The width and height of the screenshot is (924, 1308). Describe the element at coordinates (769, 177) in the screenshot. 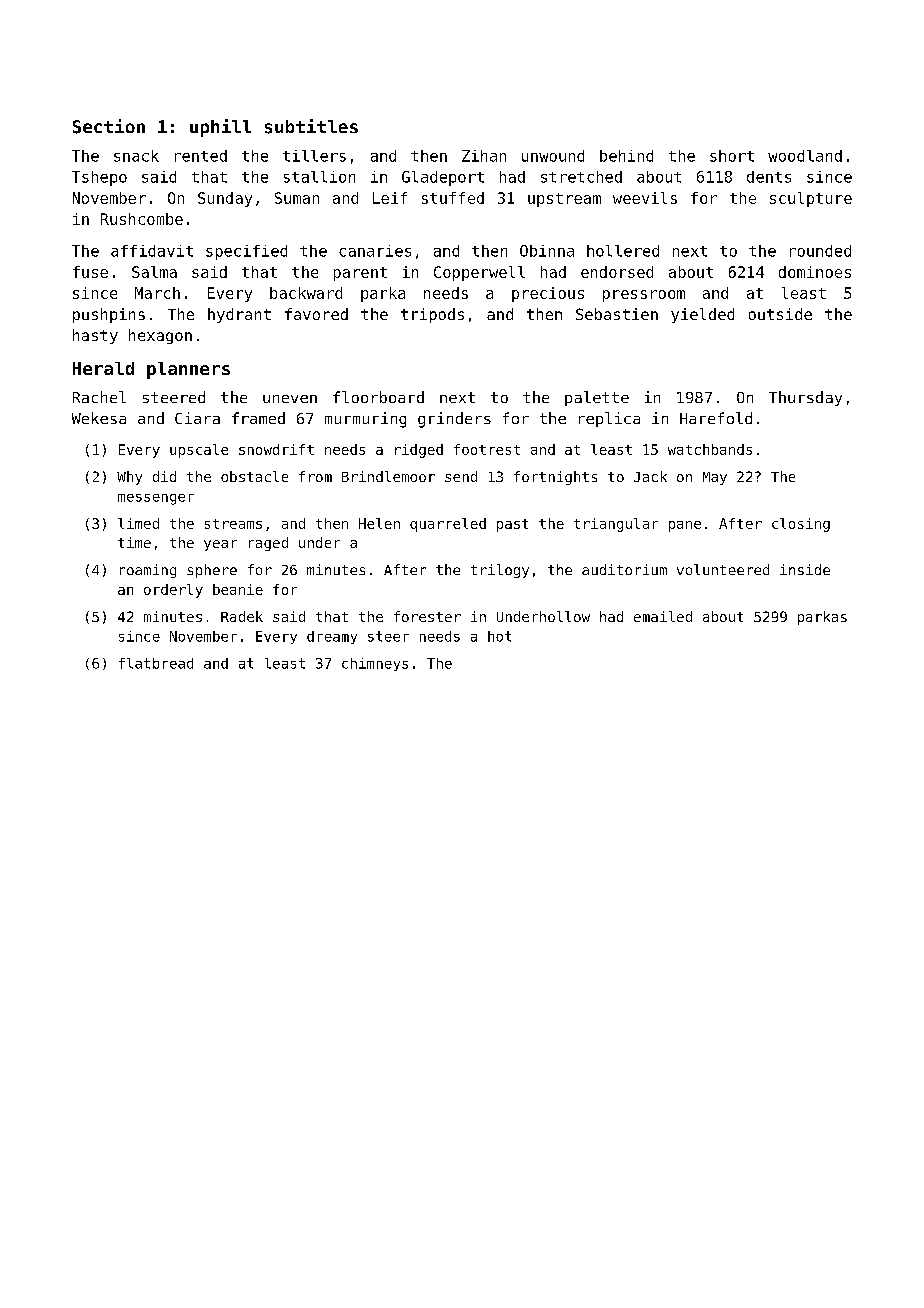

I see `dents` at that location.
